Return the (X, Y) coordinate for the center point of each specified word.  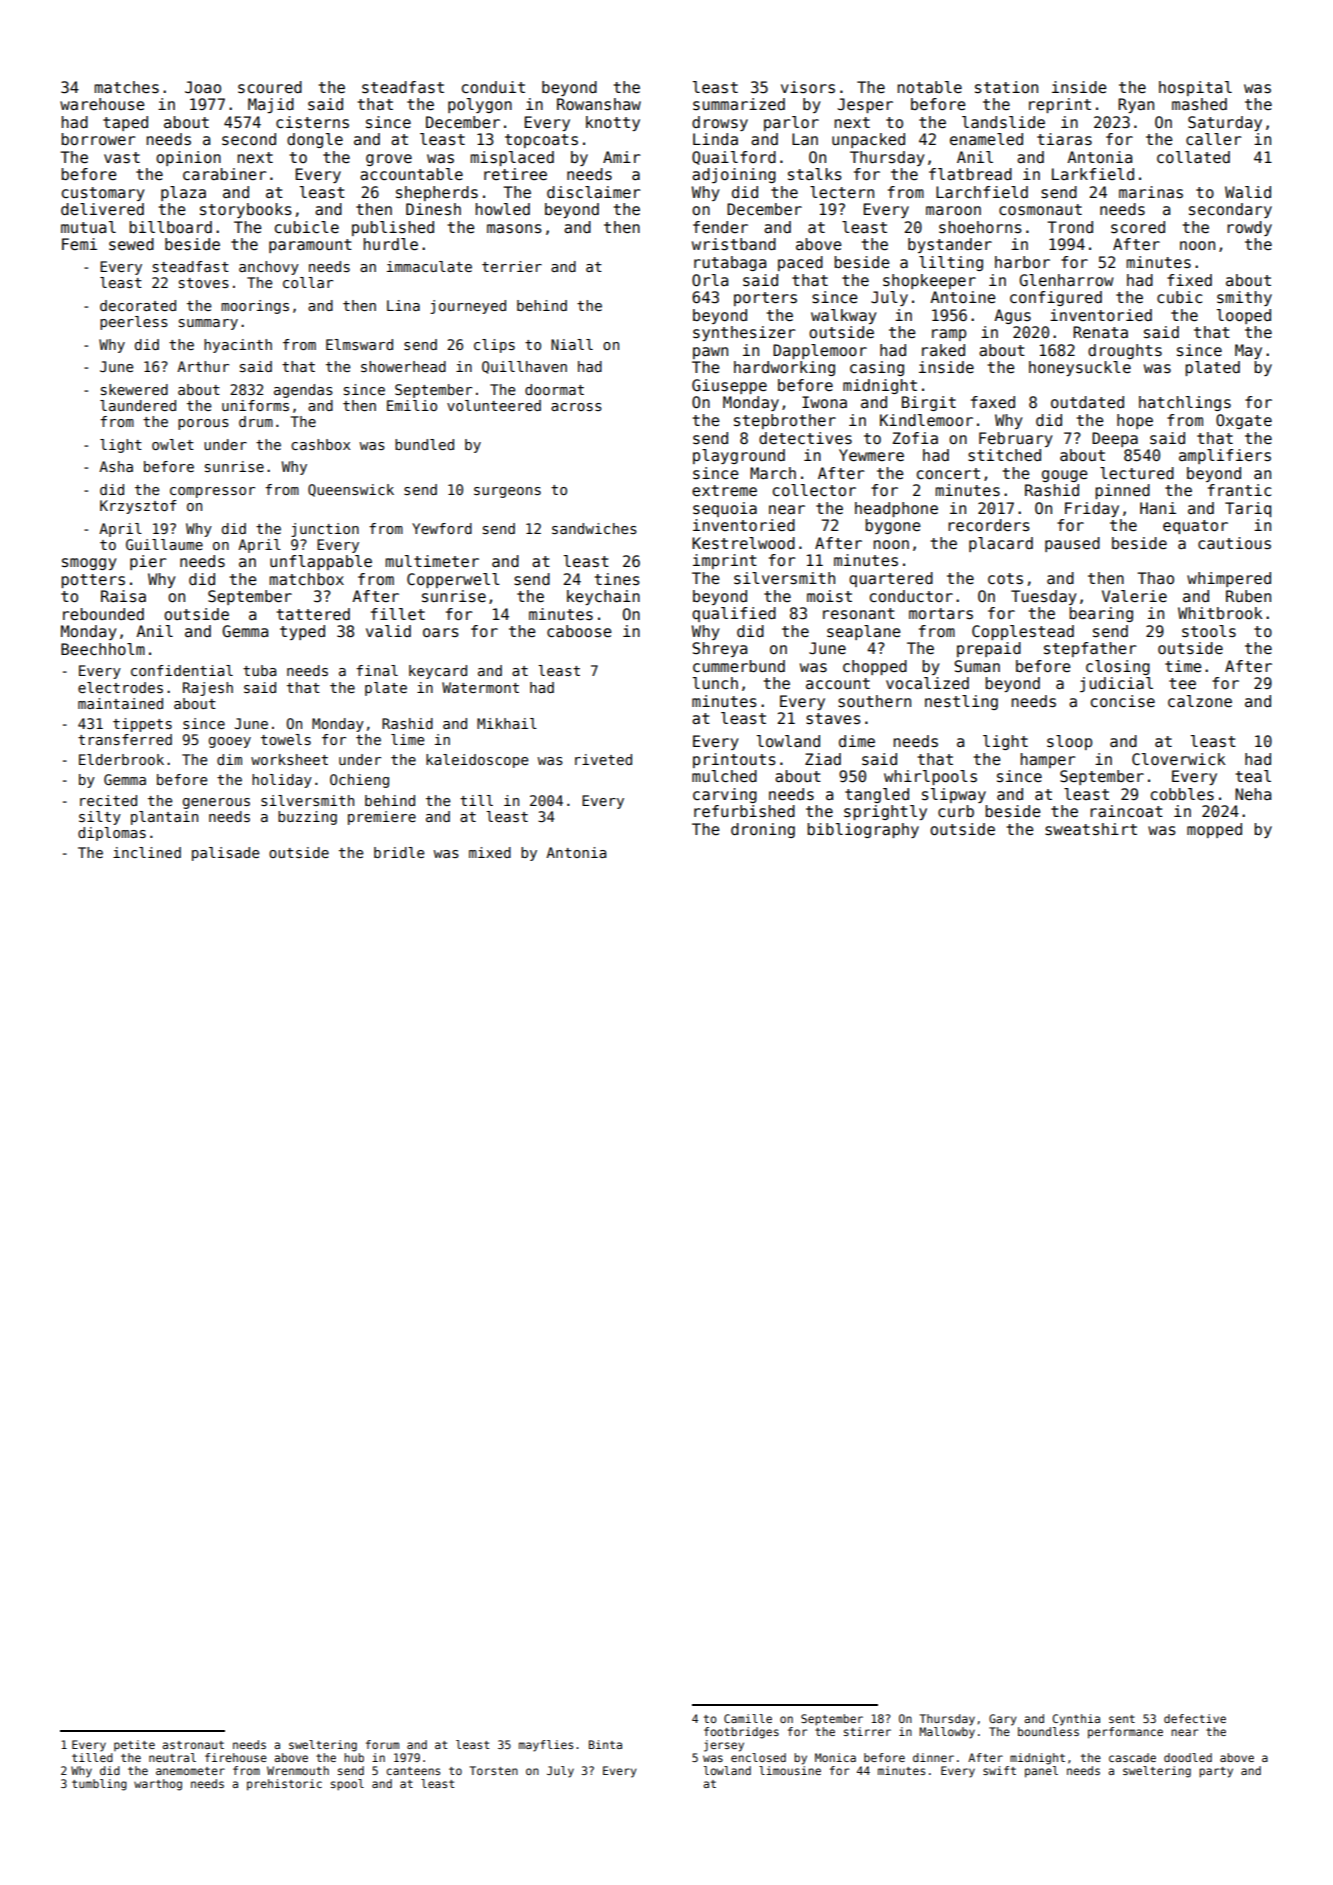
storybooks (246, 210)
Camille (748, 1718)
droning (763, 830)
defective (1195, 1718)
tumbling (99, 1785)
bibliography (863, 830)
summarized (739, 104)
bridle (399, 852)
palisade (225, 854)
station (1006, 87)
